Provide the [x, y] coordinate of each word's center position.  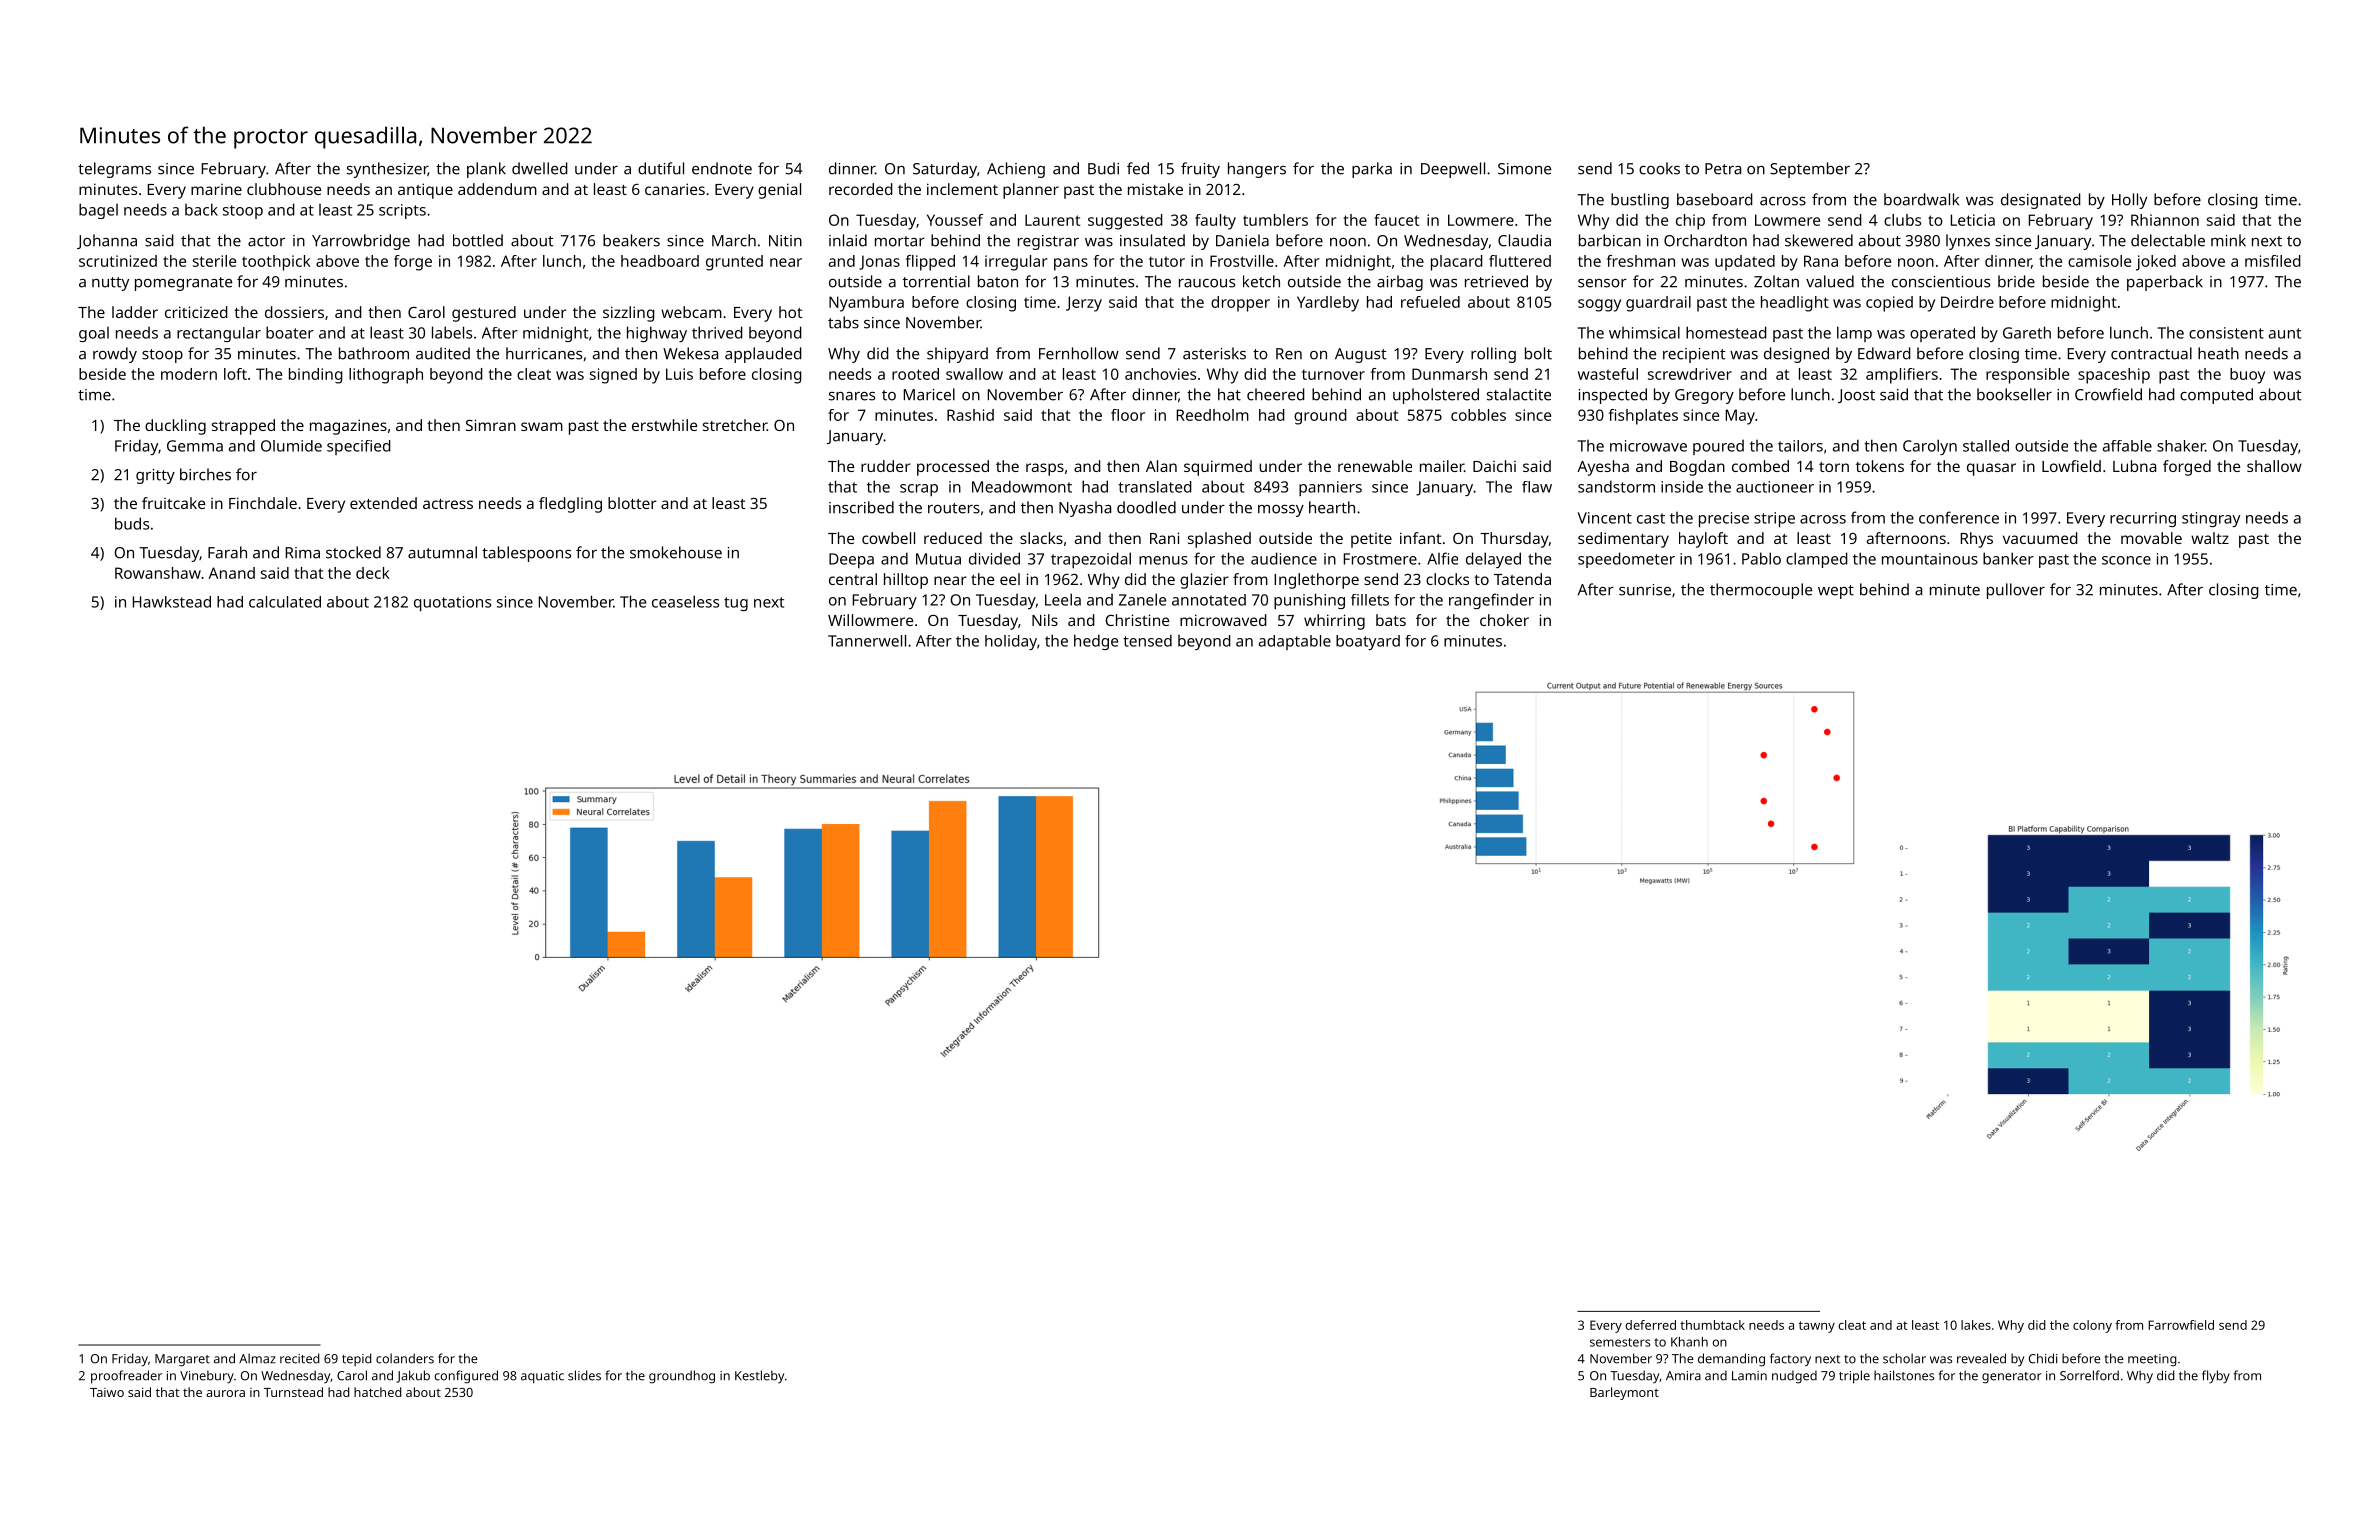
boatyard [1368, 642]
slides [584, 1375]
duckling [175, 427]
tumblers [1275, 220]
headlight [1795, 304]
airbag [1400, 283]
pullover [2016, 591]
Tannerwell [867, 641]
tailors [1800, 446]
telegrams [114, 170]
